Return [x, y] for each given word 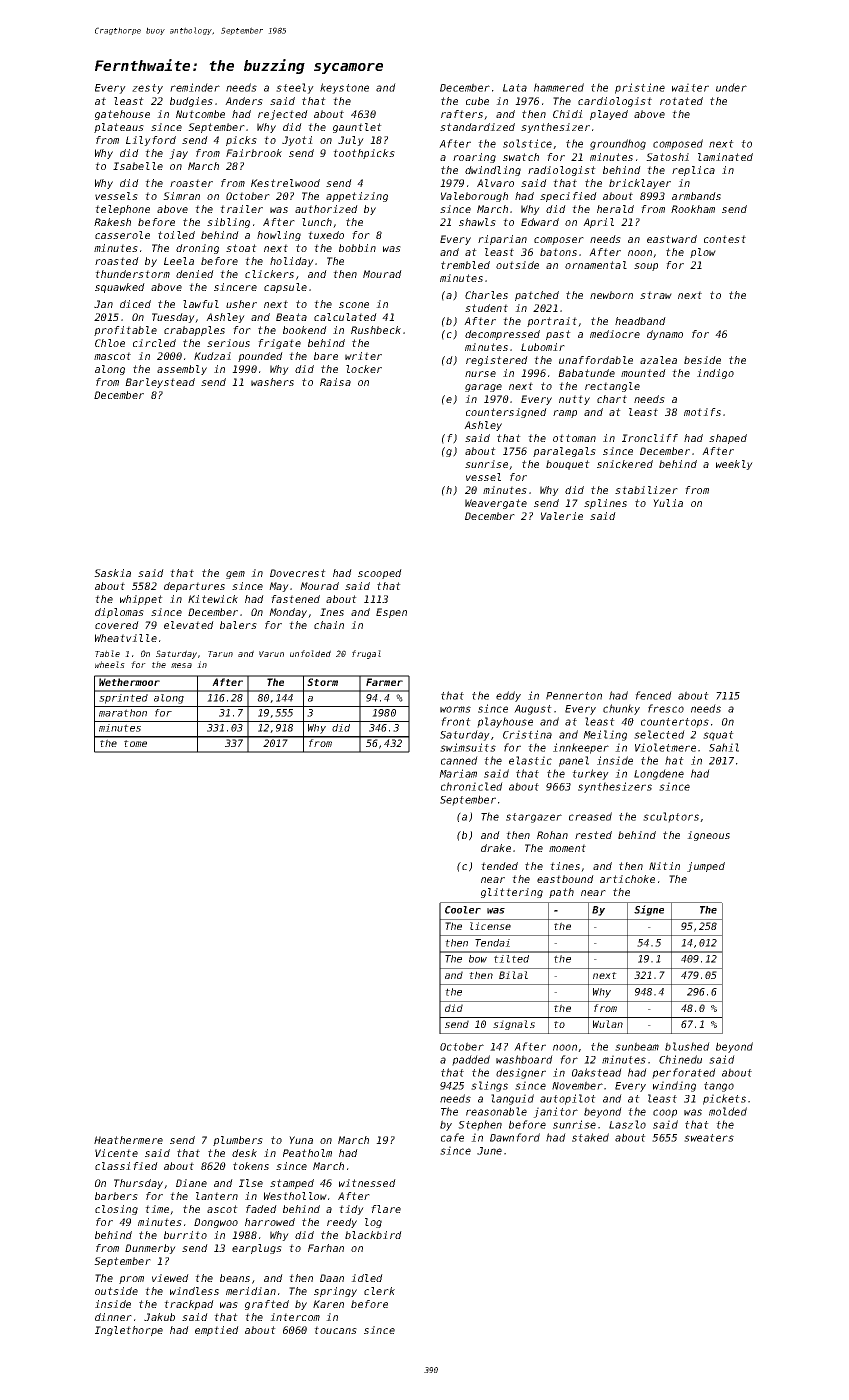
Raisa [335, 382]
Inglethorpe [129, 1331]
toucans [335, 1330]
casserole [122, 235]
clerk [379, 1291]
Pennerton [574, 696]
